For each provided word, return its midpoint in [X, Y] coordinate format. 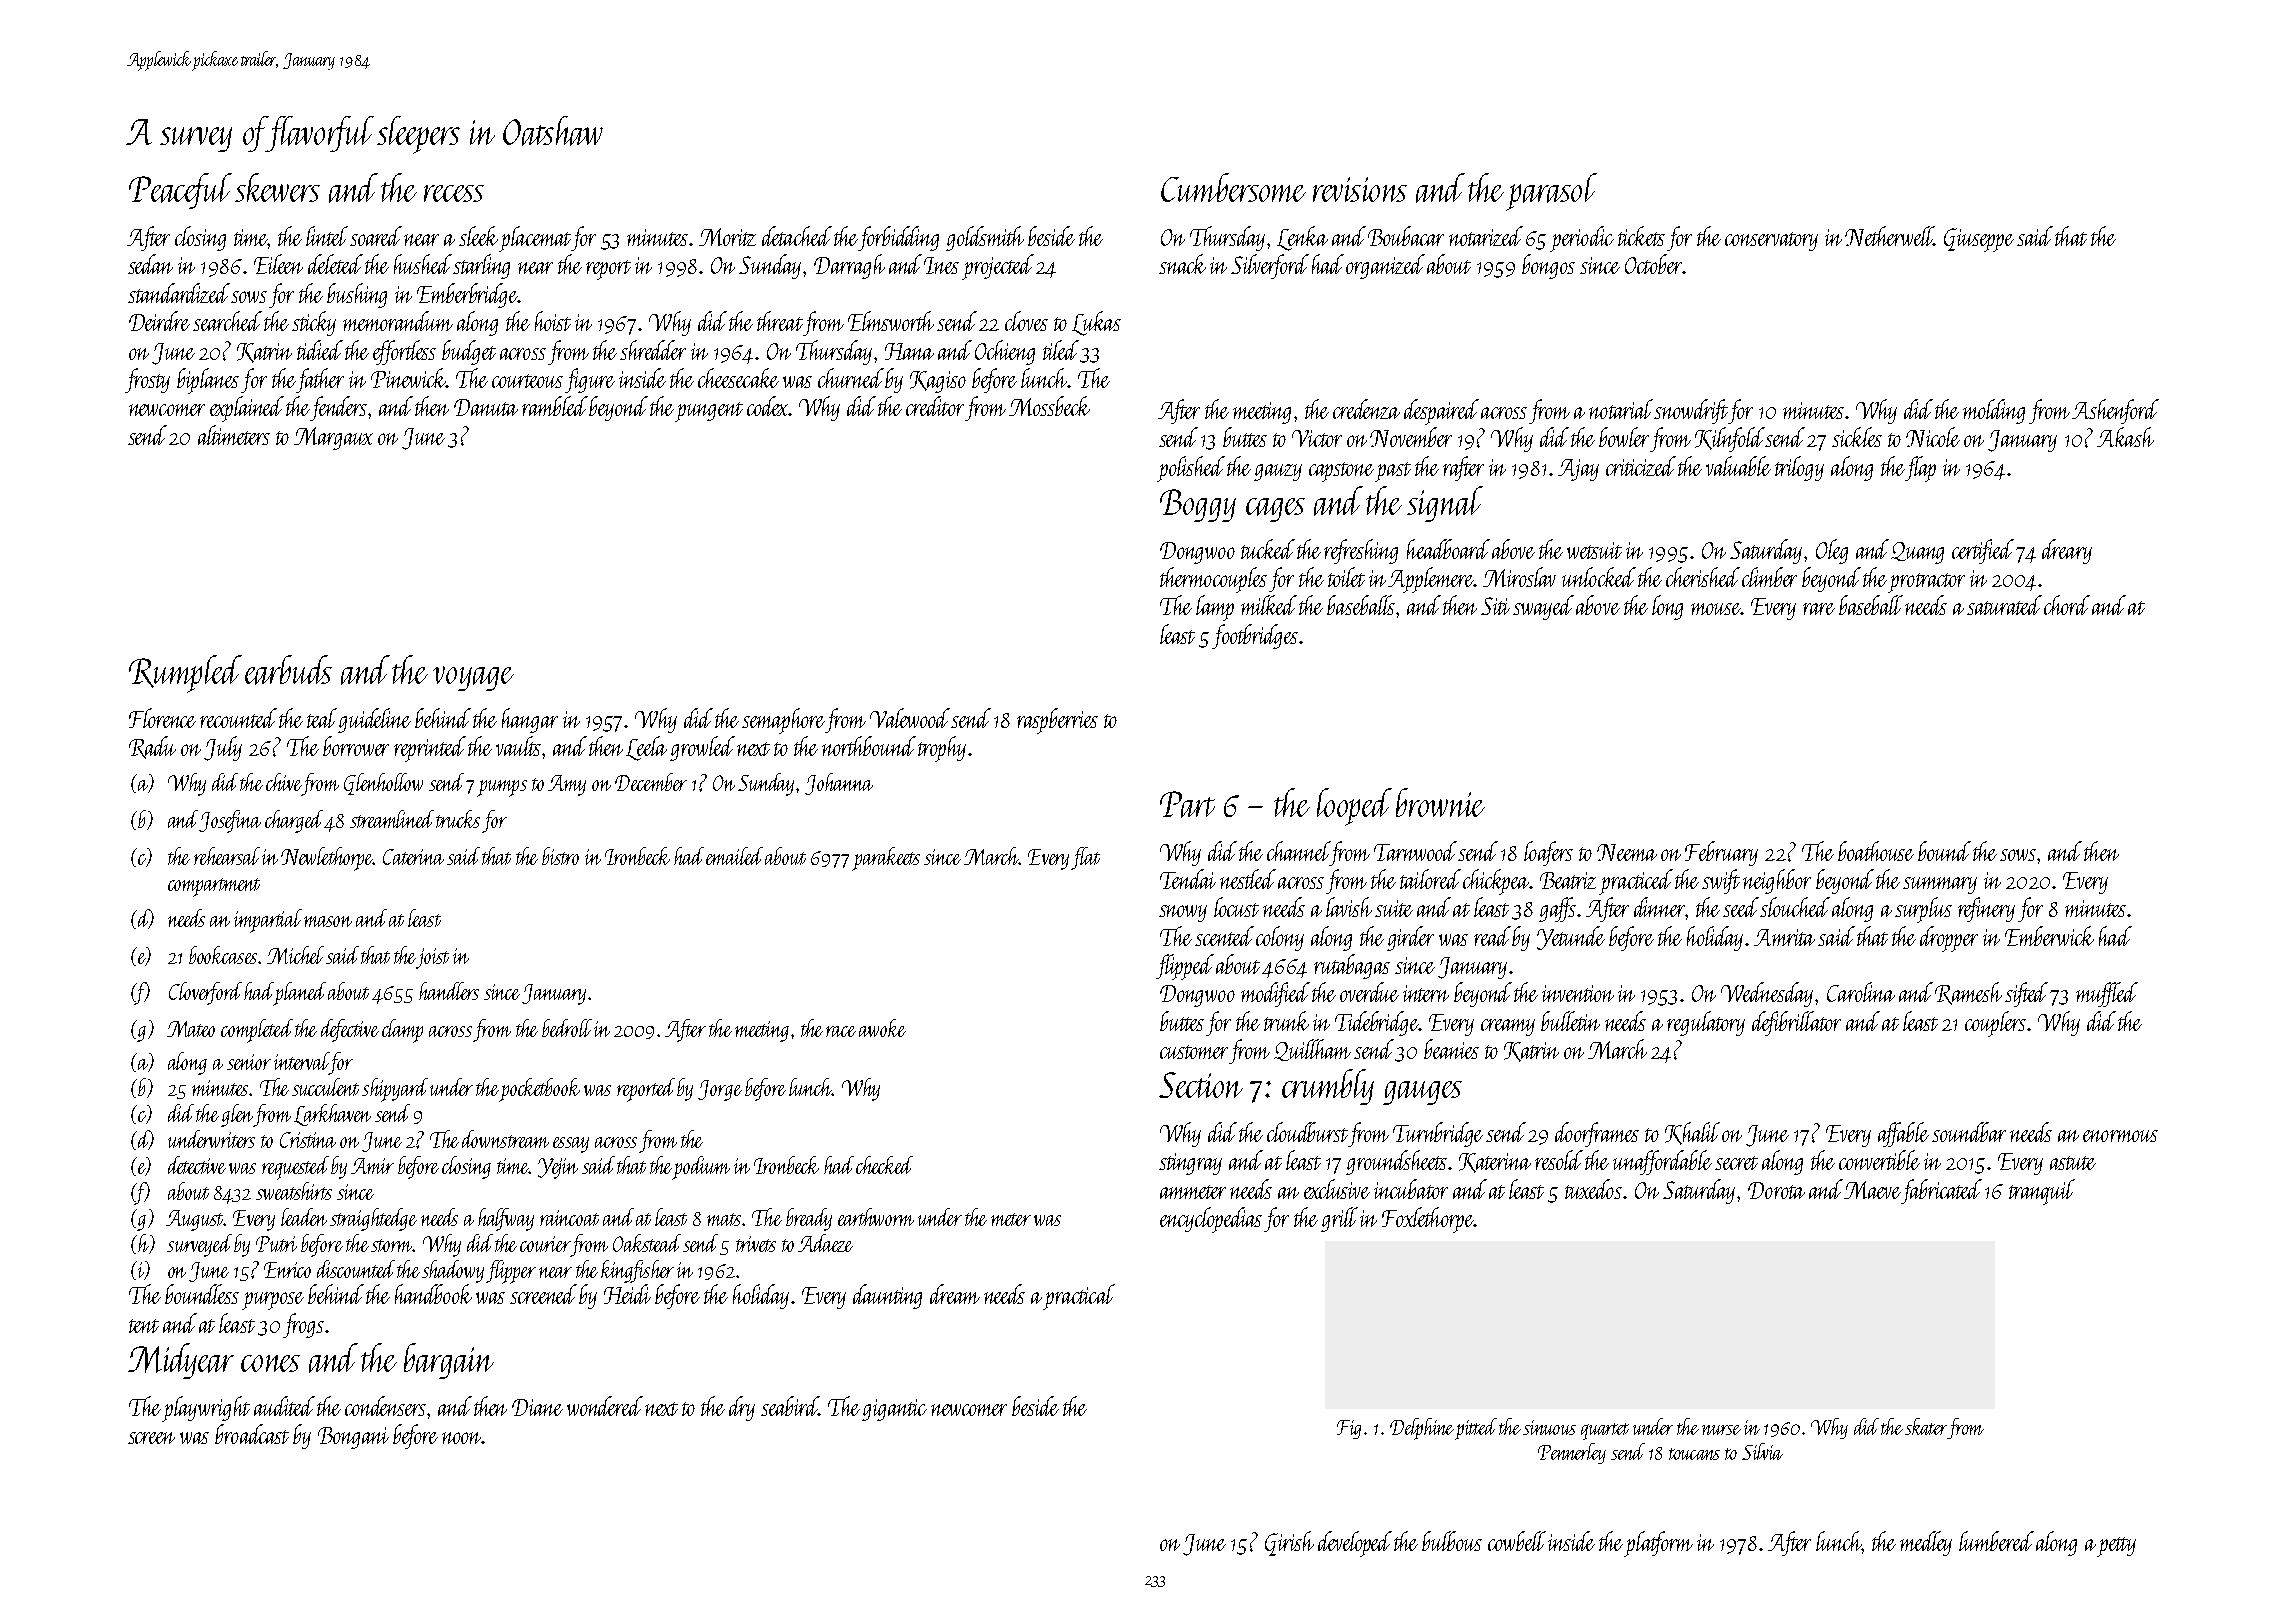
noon [462, 1438]
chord [2067, 605]
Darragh [849, 266]
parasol [1551, 192]
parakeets [886, 859]
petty [2116, 1547]
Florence [162, 718]
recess [454, 193]
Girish [1289, 1543]
